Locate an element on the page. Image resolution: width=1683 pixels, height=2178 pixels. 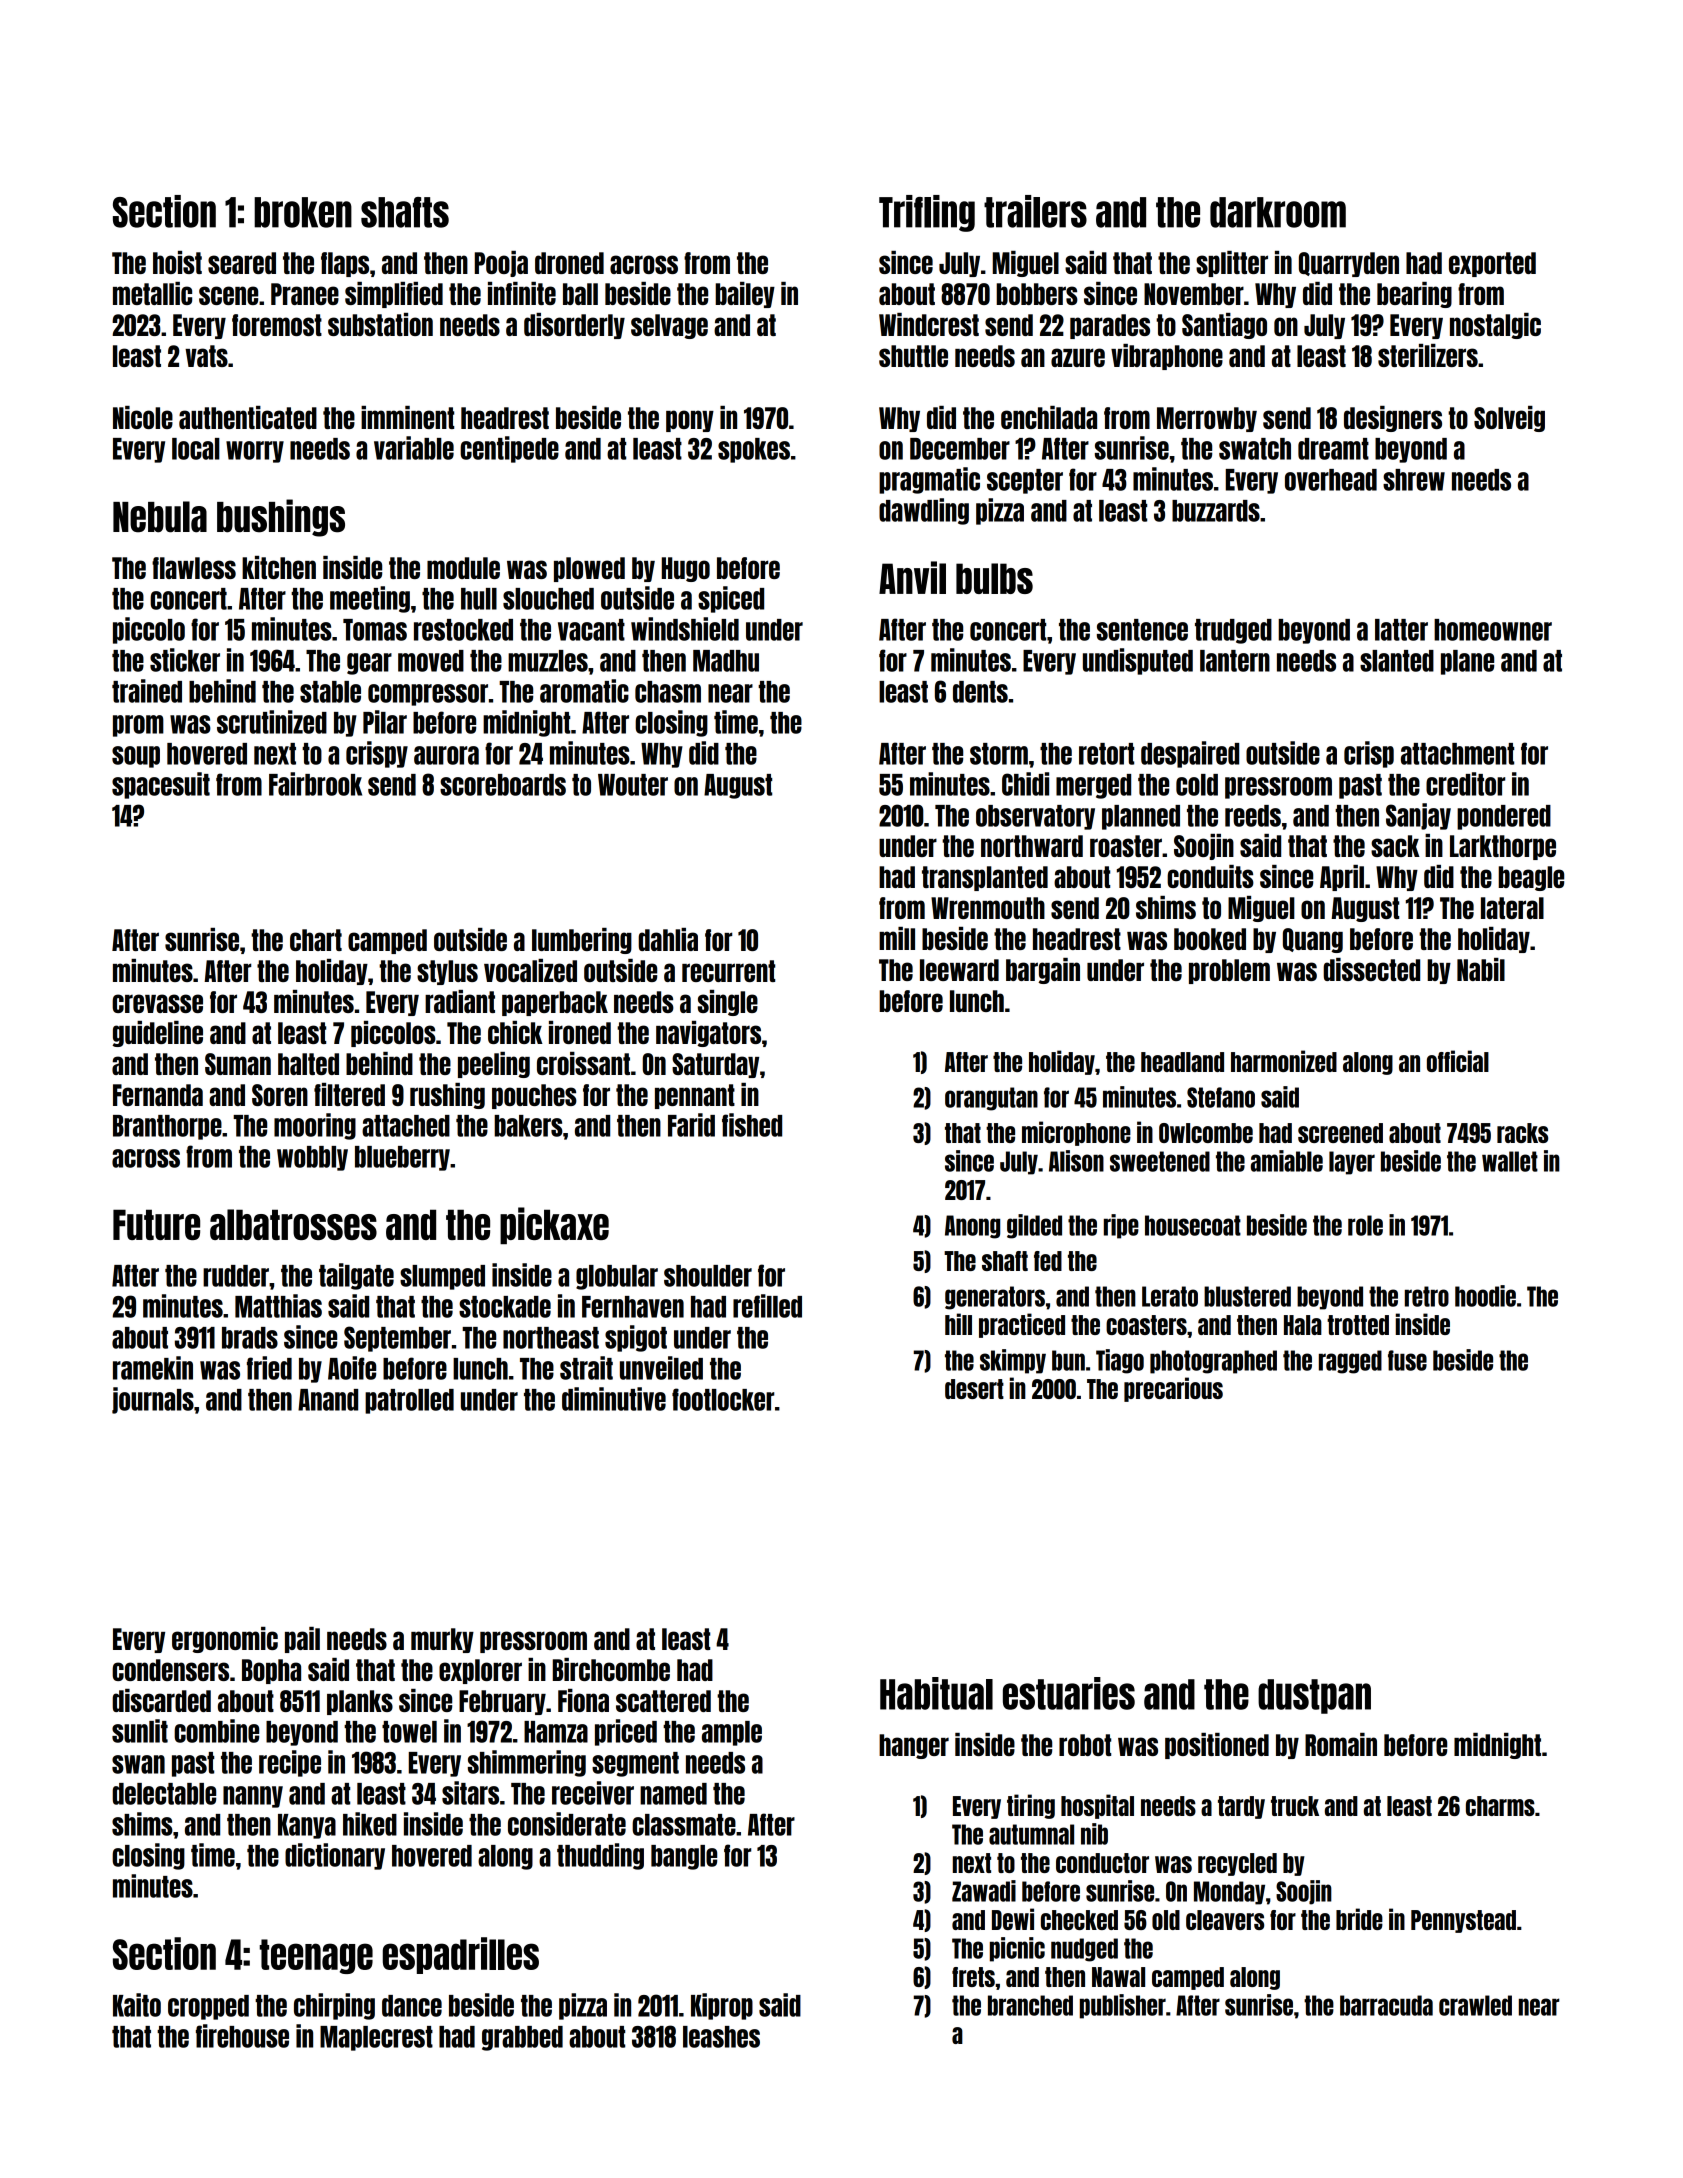
selvage is located at coordinates (669, 326).
